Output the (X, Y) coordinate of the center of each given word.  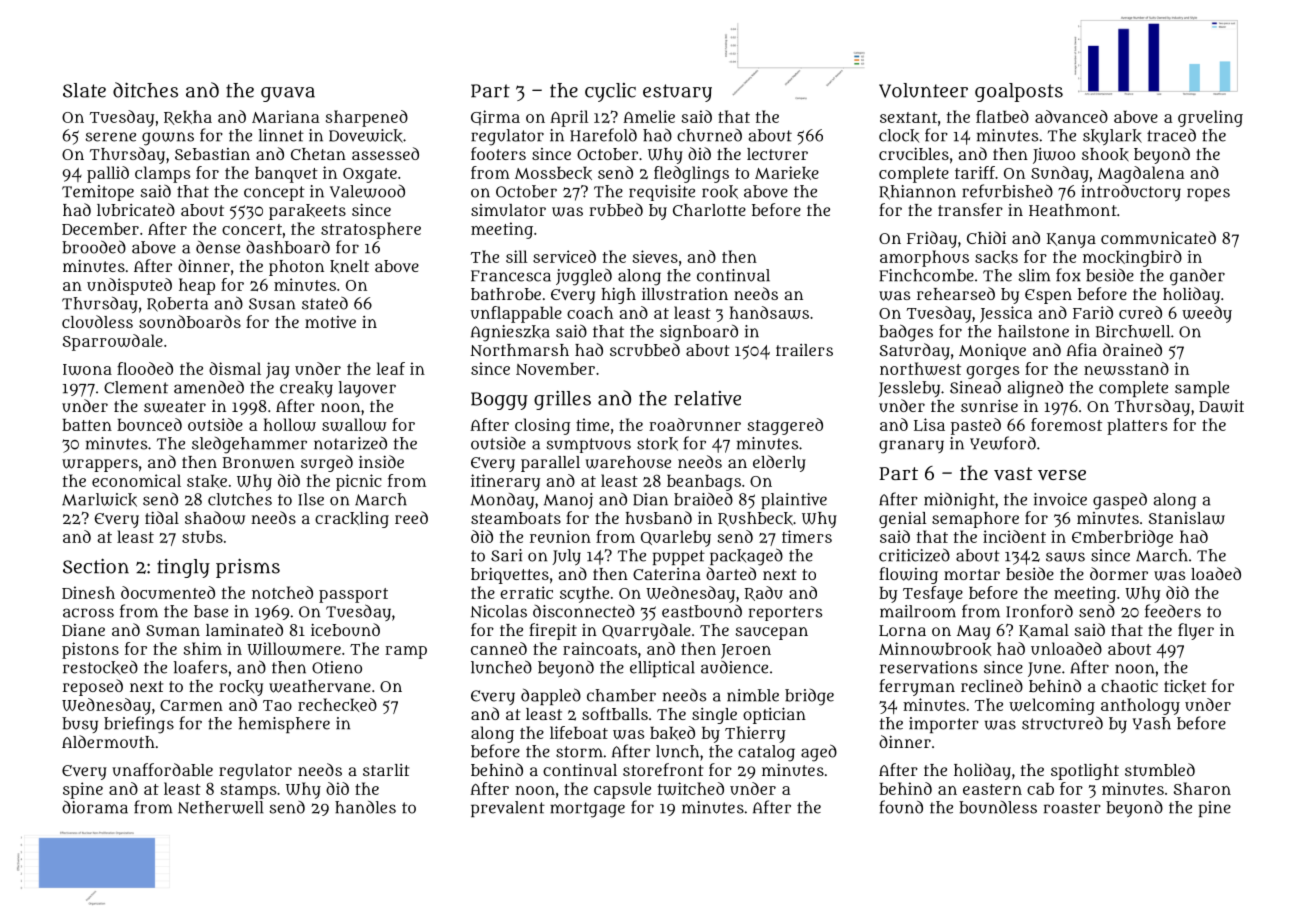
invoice (1060, 499)
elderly (779, 463)
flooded (145, 368)
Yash (1152, 723)
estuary (677, 93)
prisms (248, 568)
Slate (84, 90)
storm (579, 752)
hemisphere (284, 725)
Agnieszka (510, 333)
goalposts (1019, 92)
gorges (992, 372)
